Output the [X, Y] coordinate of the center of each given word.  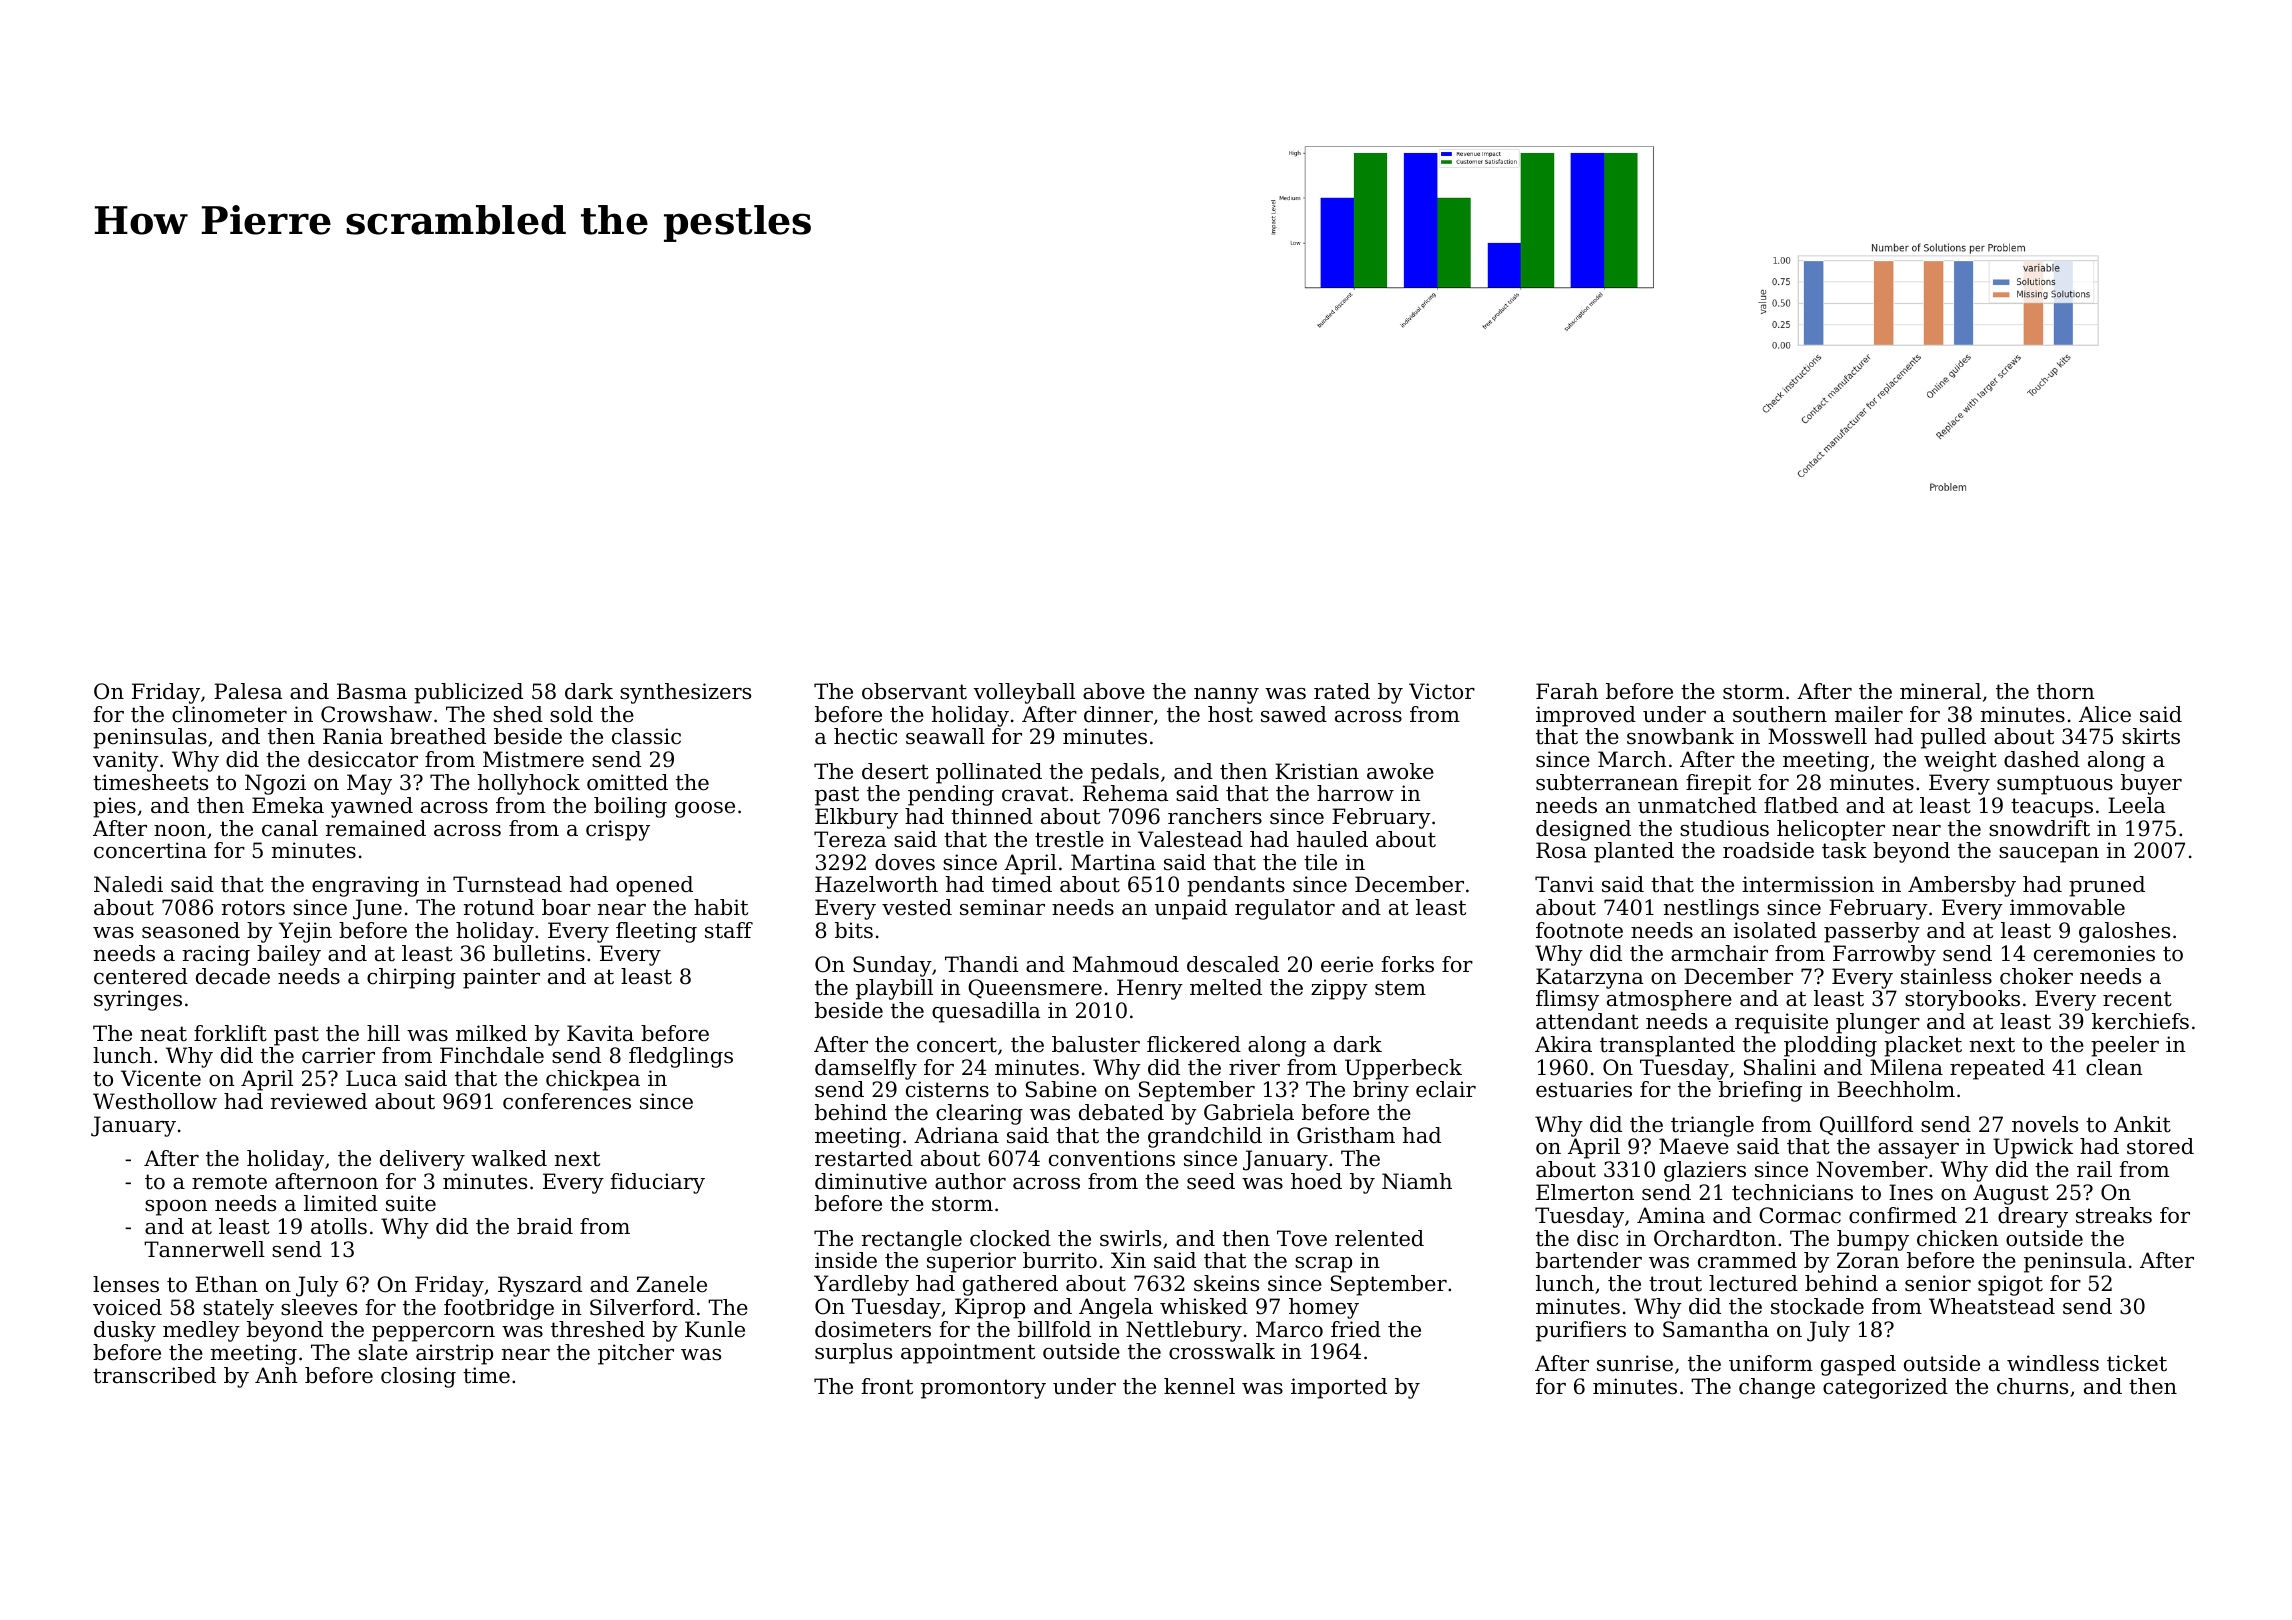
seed [1211, 1181]
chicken [1958, 1238]
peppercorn [433, 1334]
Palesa [248, 691]
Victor [1442, 691]
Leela [2136, 805]
